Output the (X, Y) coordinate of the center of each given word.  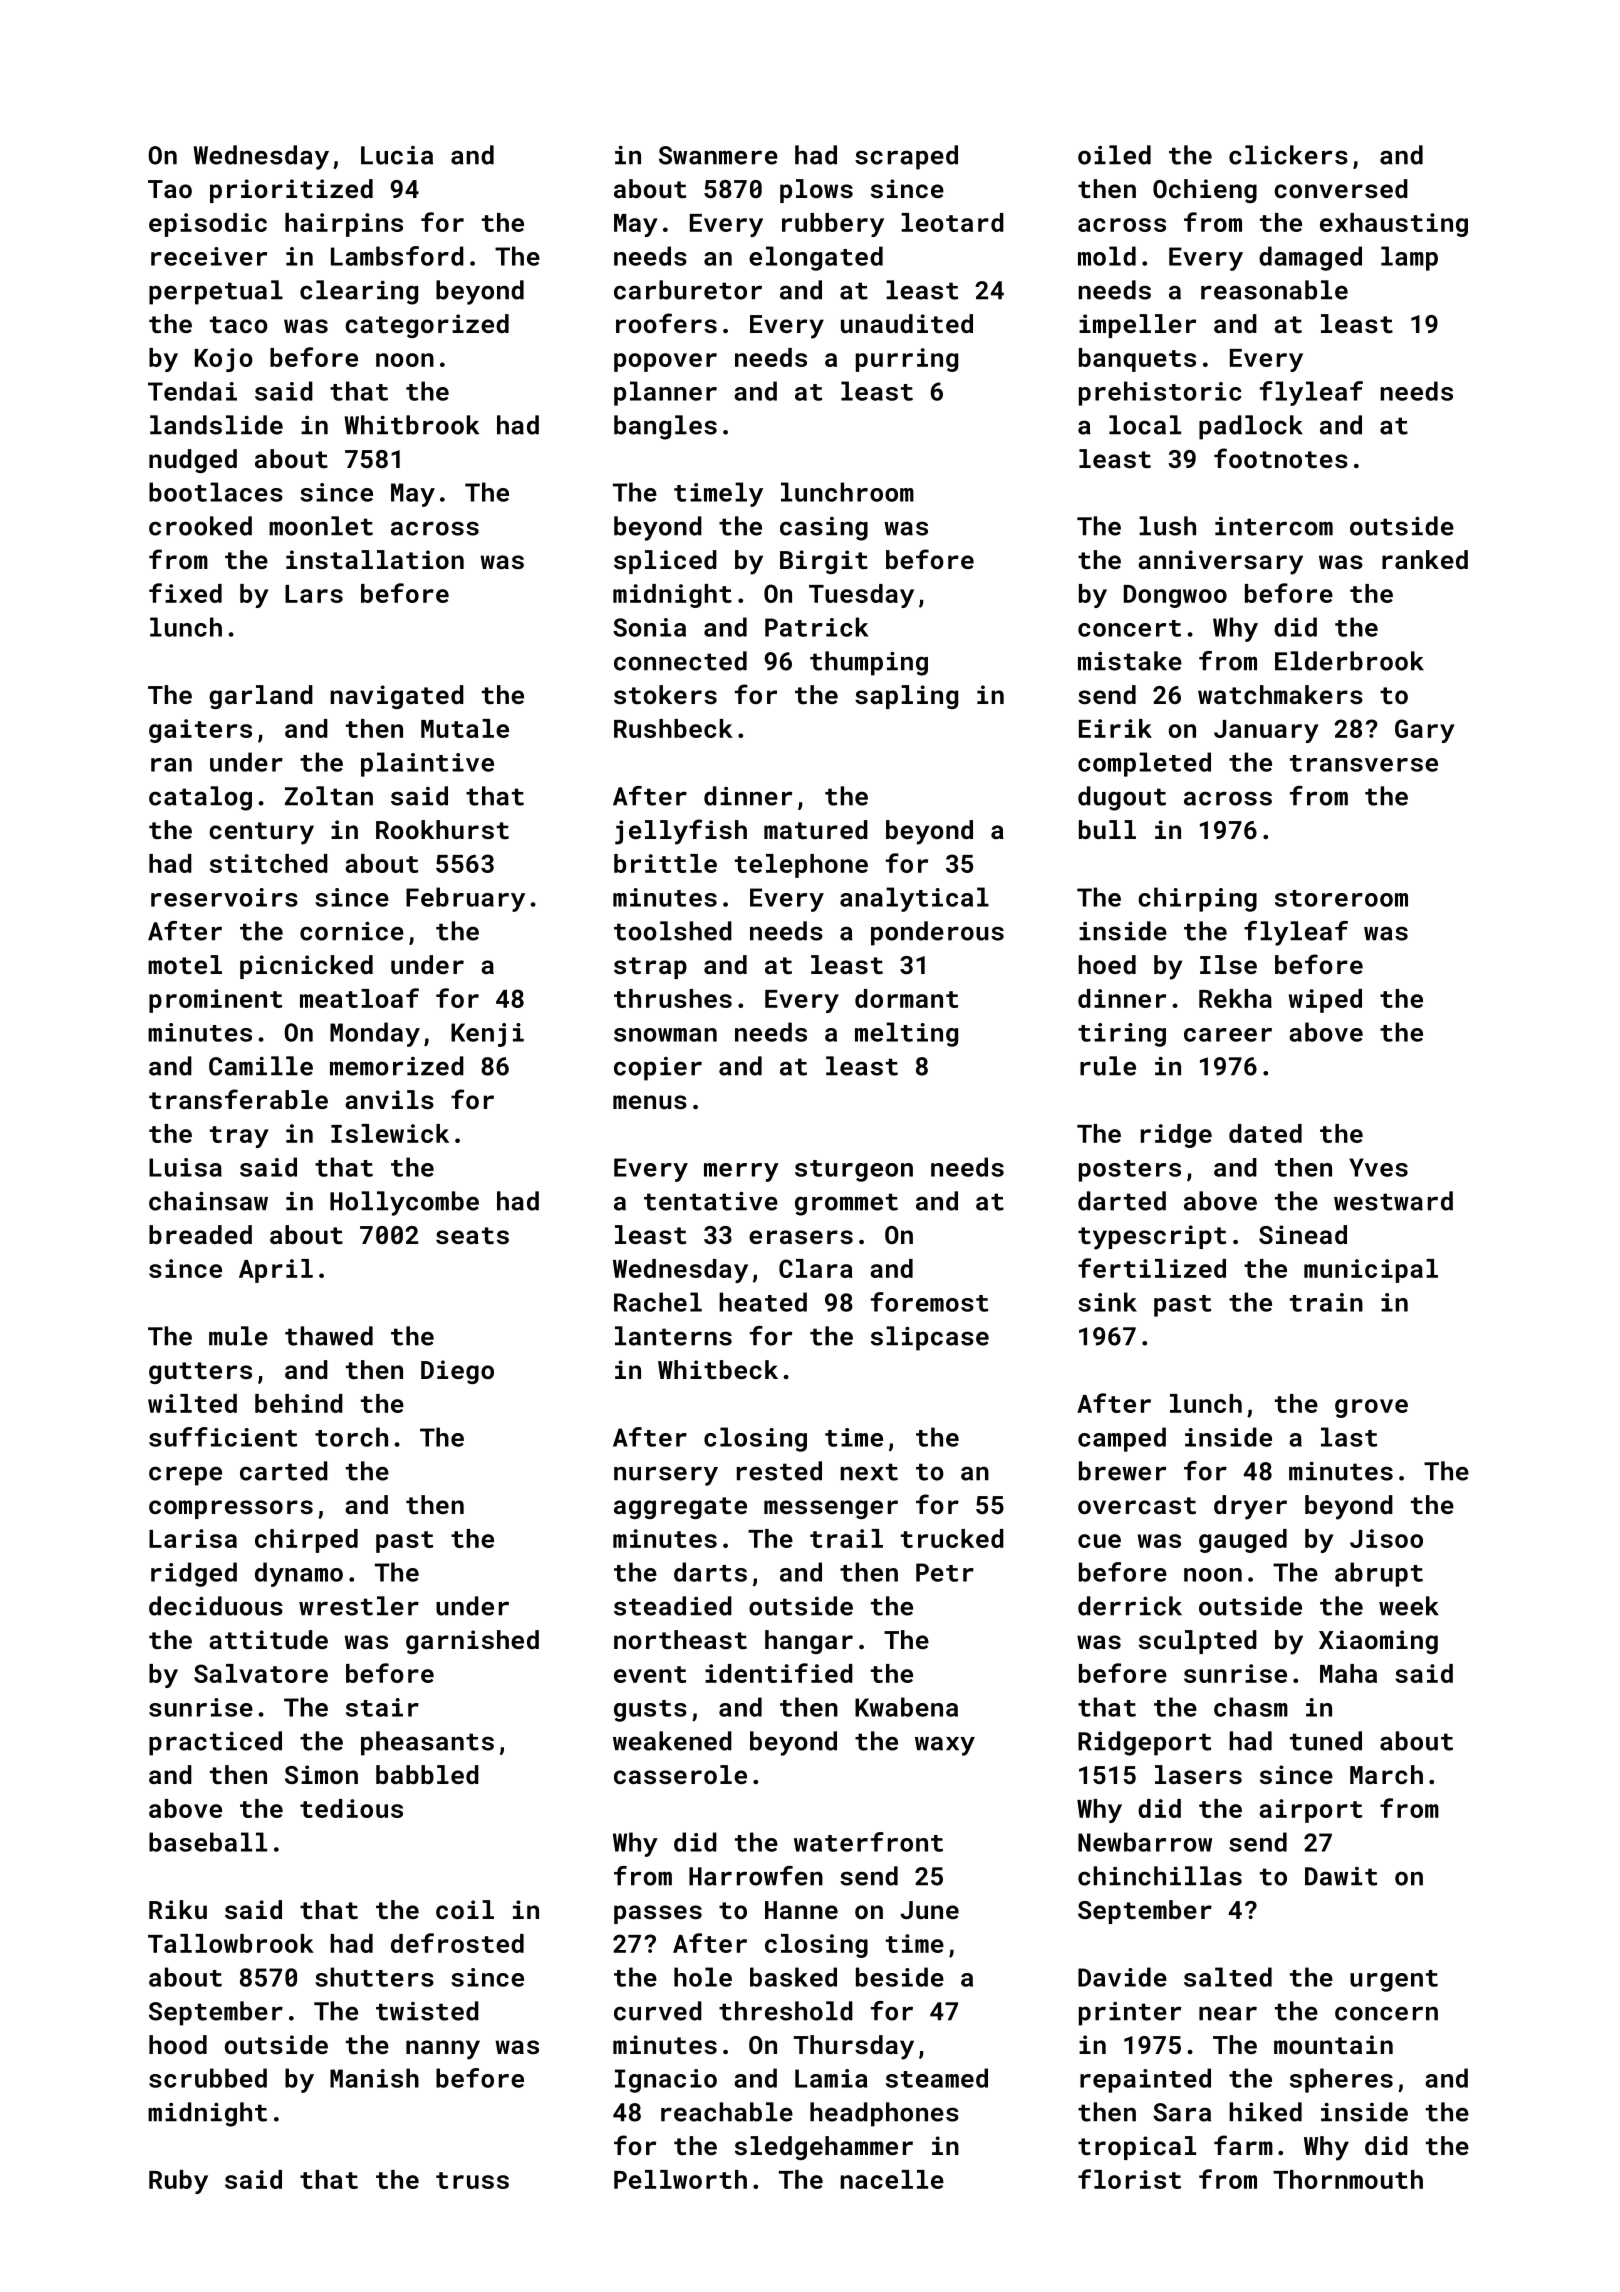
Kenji (487, 1035)
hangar (809, 1642)
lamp (1409, 258)
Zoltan (329, 796)
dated (1265, 1133)
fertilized (1152, 1268)
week (1409, 1606)
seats (472, 1236)
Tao (170, 189)
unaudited (907, 323)
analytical (914, 899)
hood (178, 2044)
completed (1144, 764)
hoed (1107, 964)
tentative (711, 1201)
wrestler (359, 1606)
